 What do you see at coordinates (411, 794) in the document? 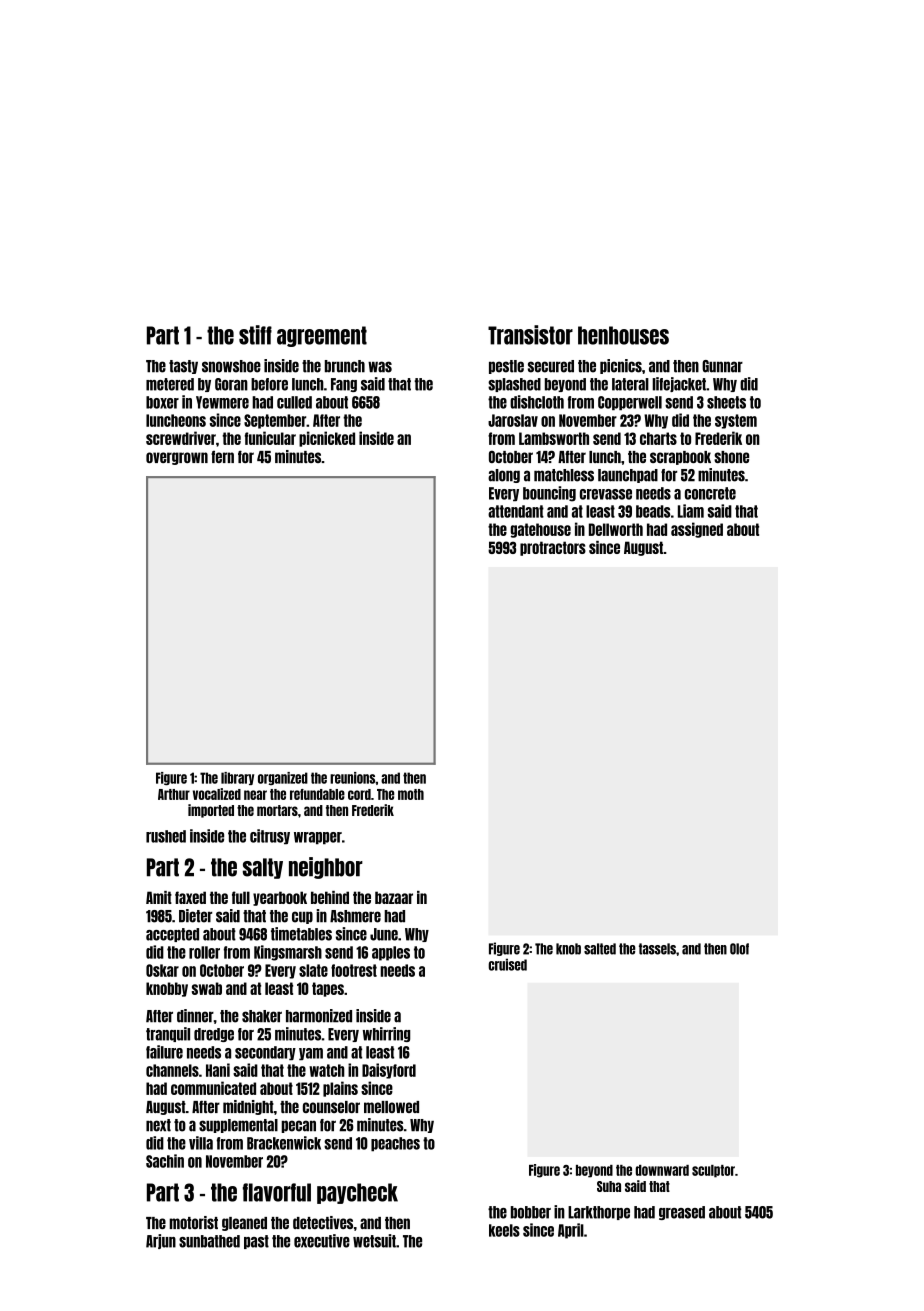
I see `moth` at bounding box center [411, 794].
